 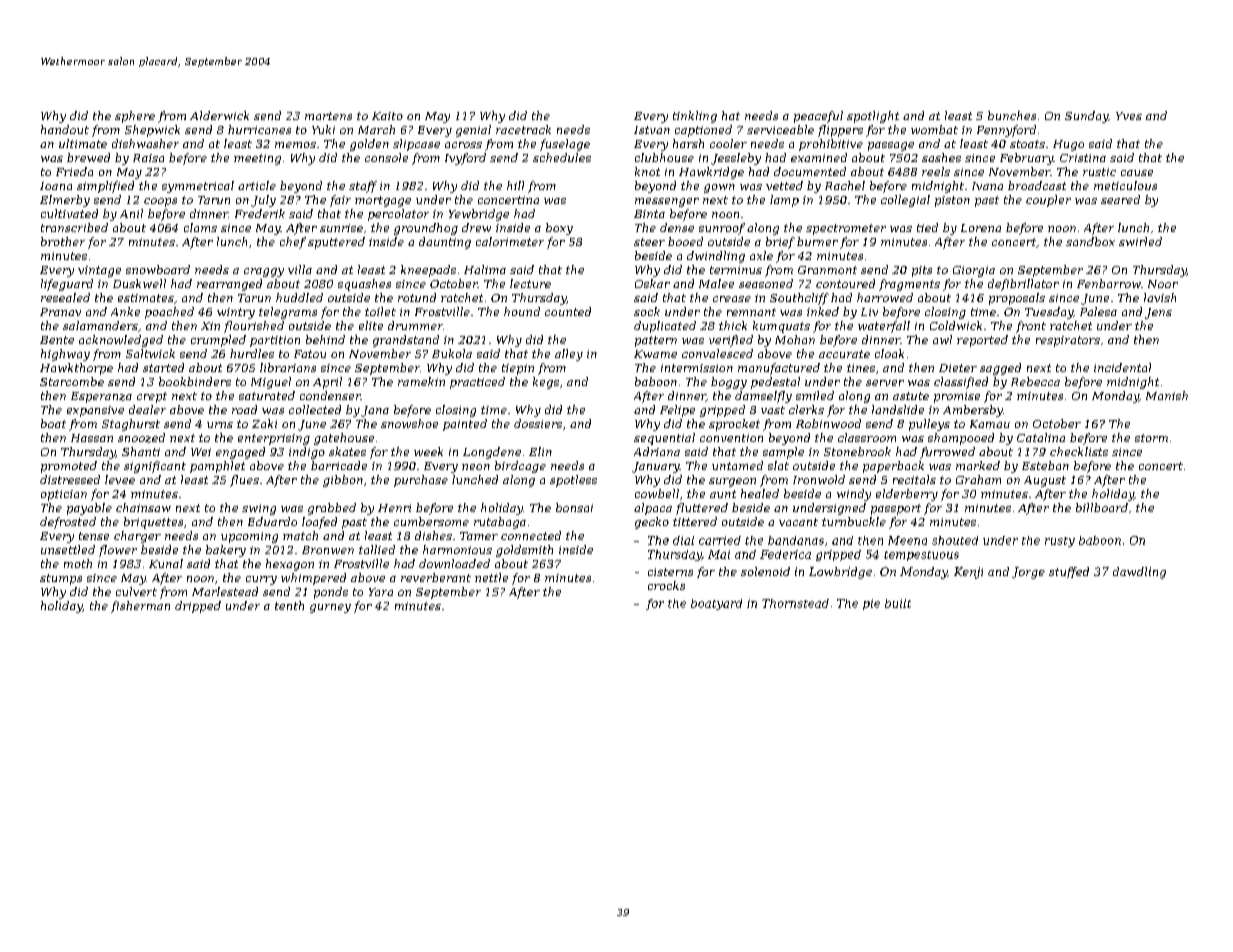 What do you see at coordinates (323, 129) in the page?
I see `Yuki` at bounding box center [323, 129].
